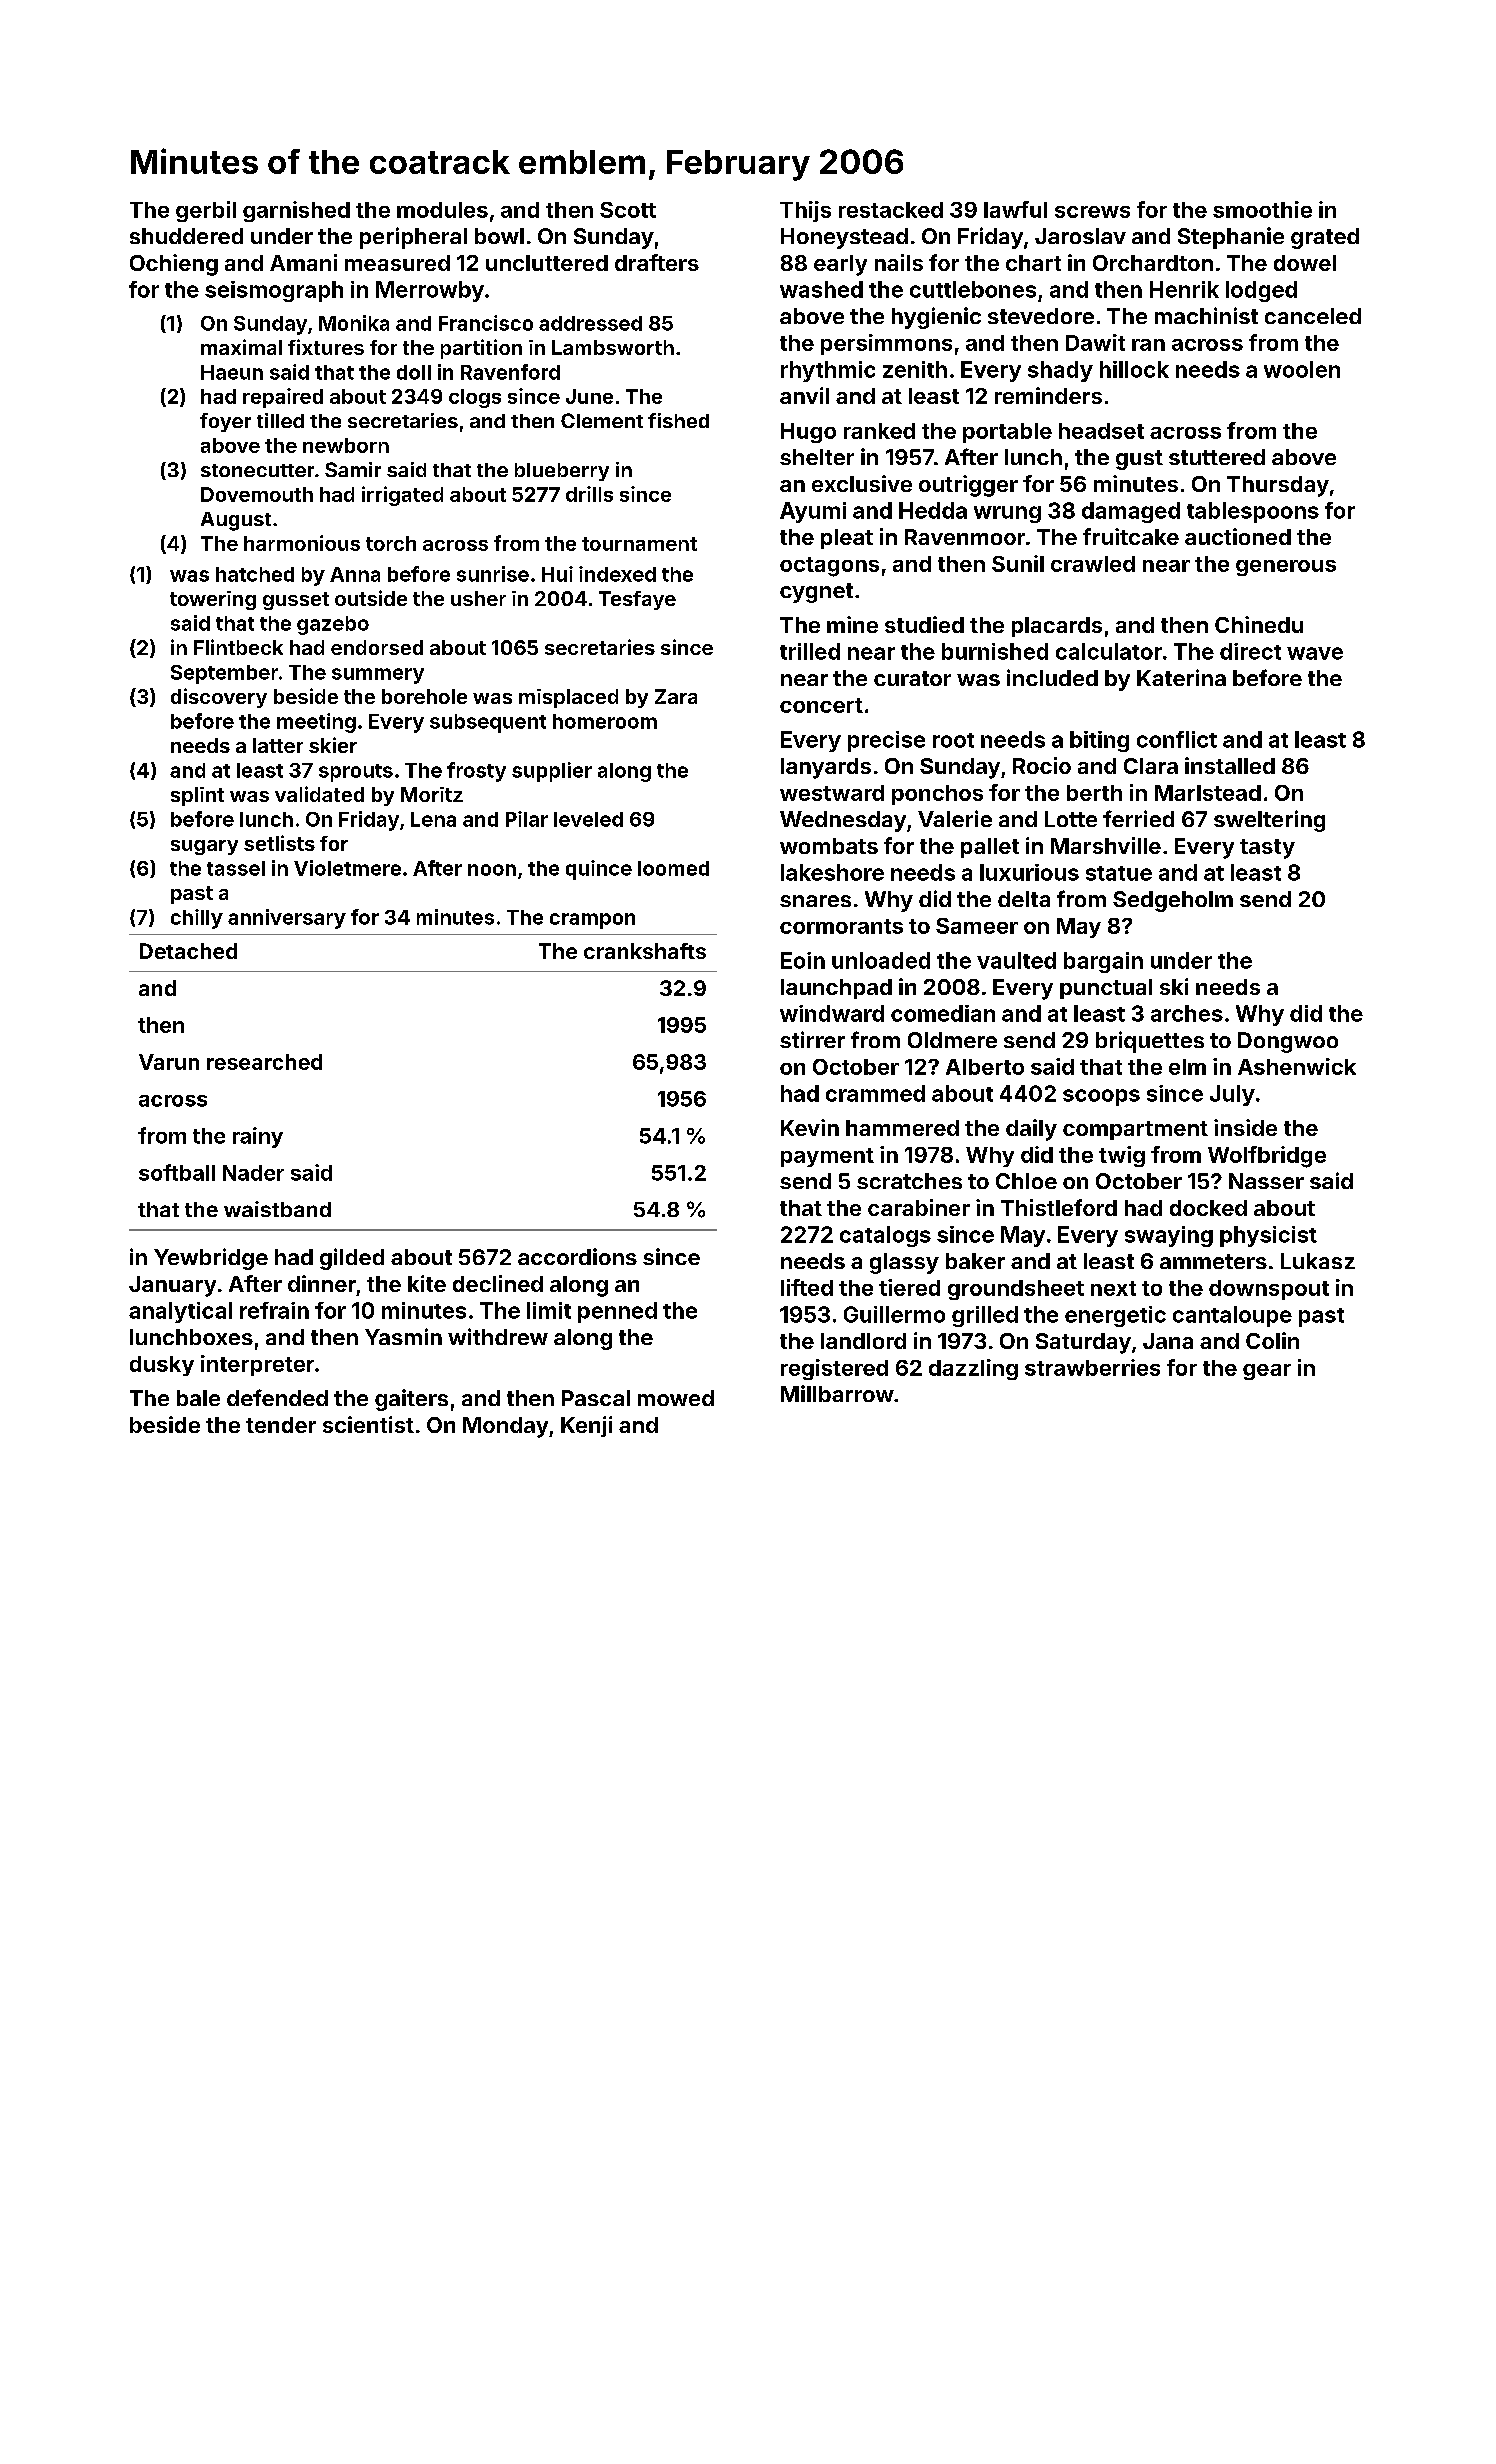 This image has height=2464, width=1496. Describe the element at coordinates (1015, 209) in the image. I see `lawful` at that location.
